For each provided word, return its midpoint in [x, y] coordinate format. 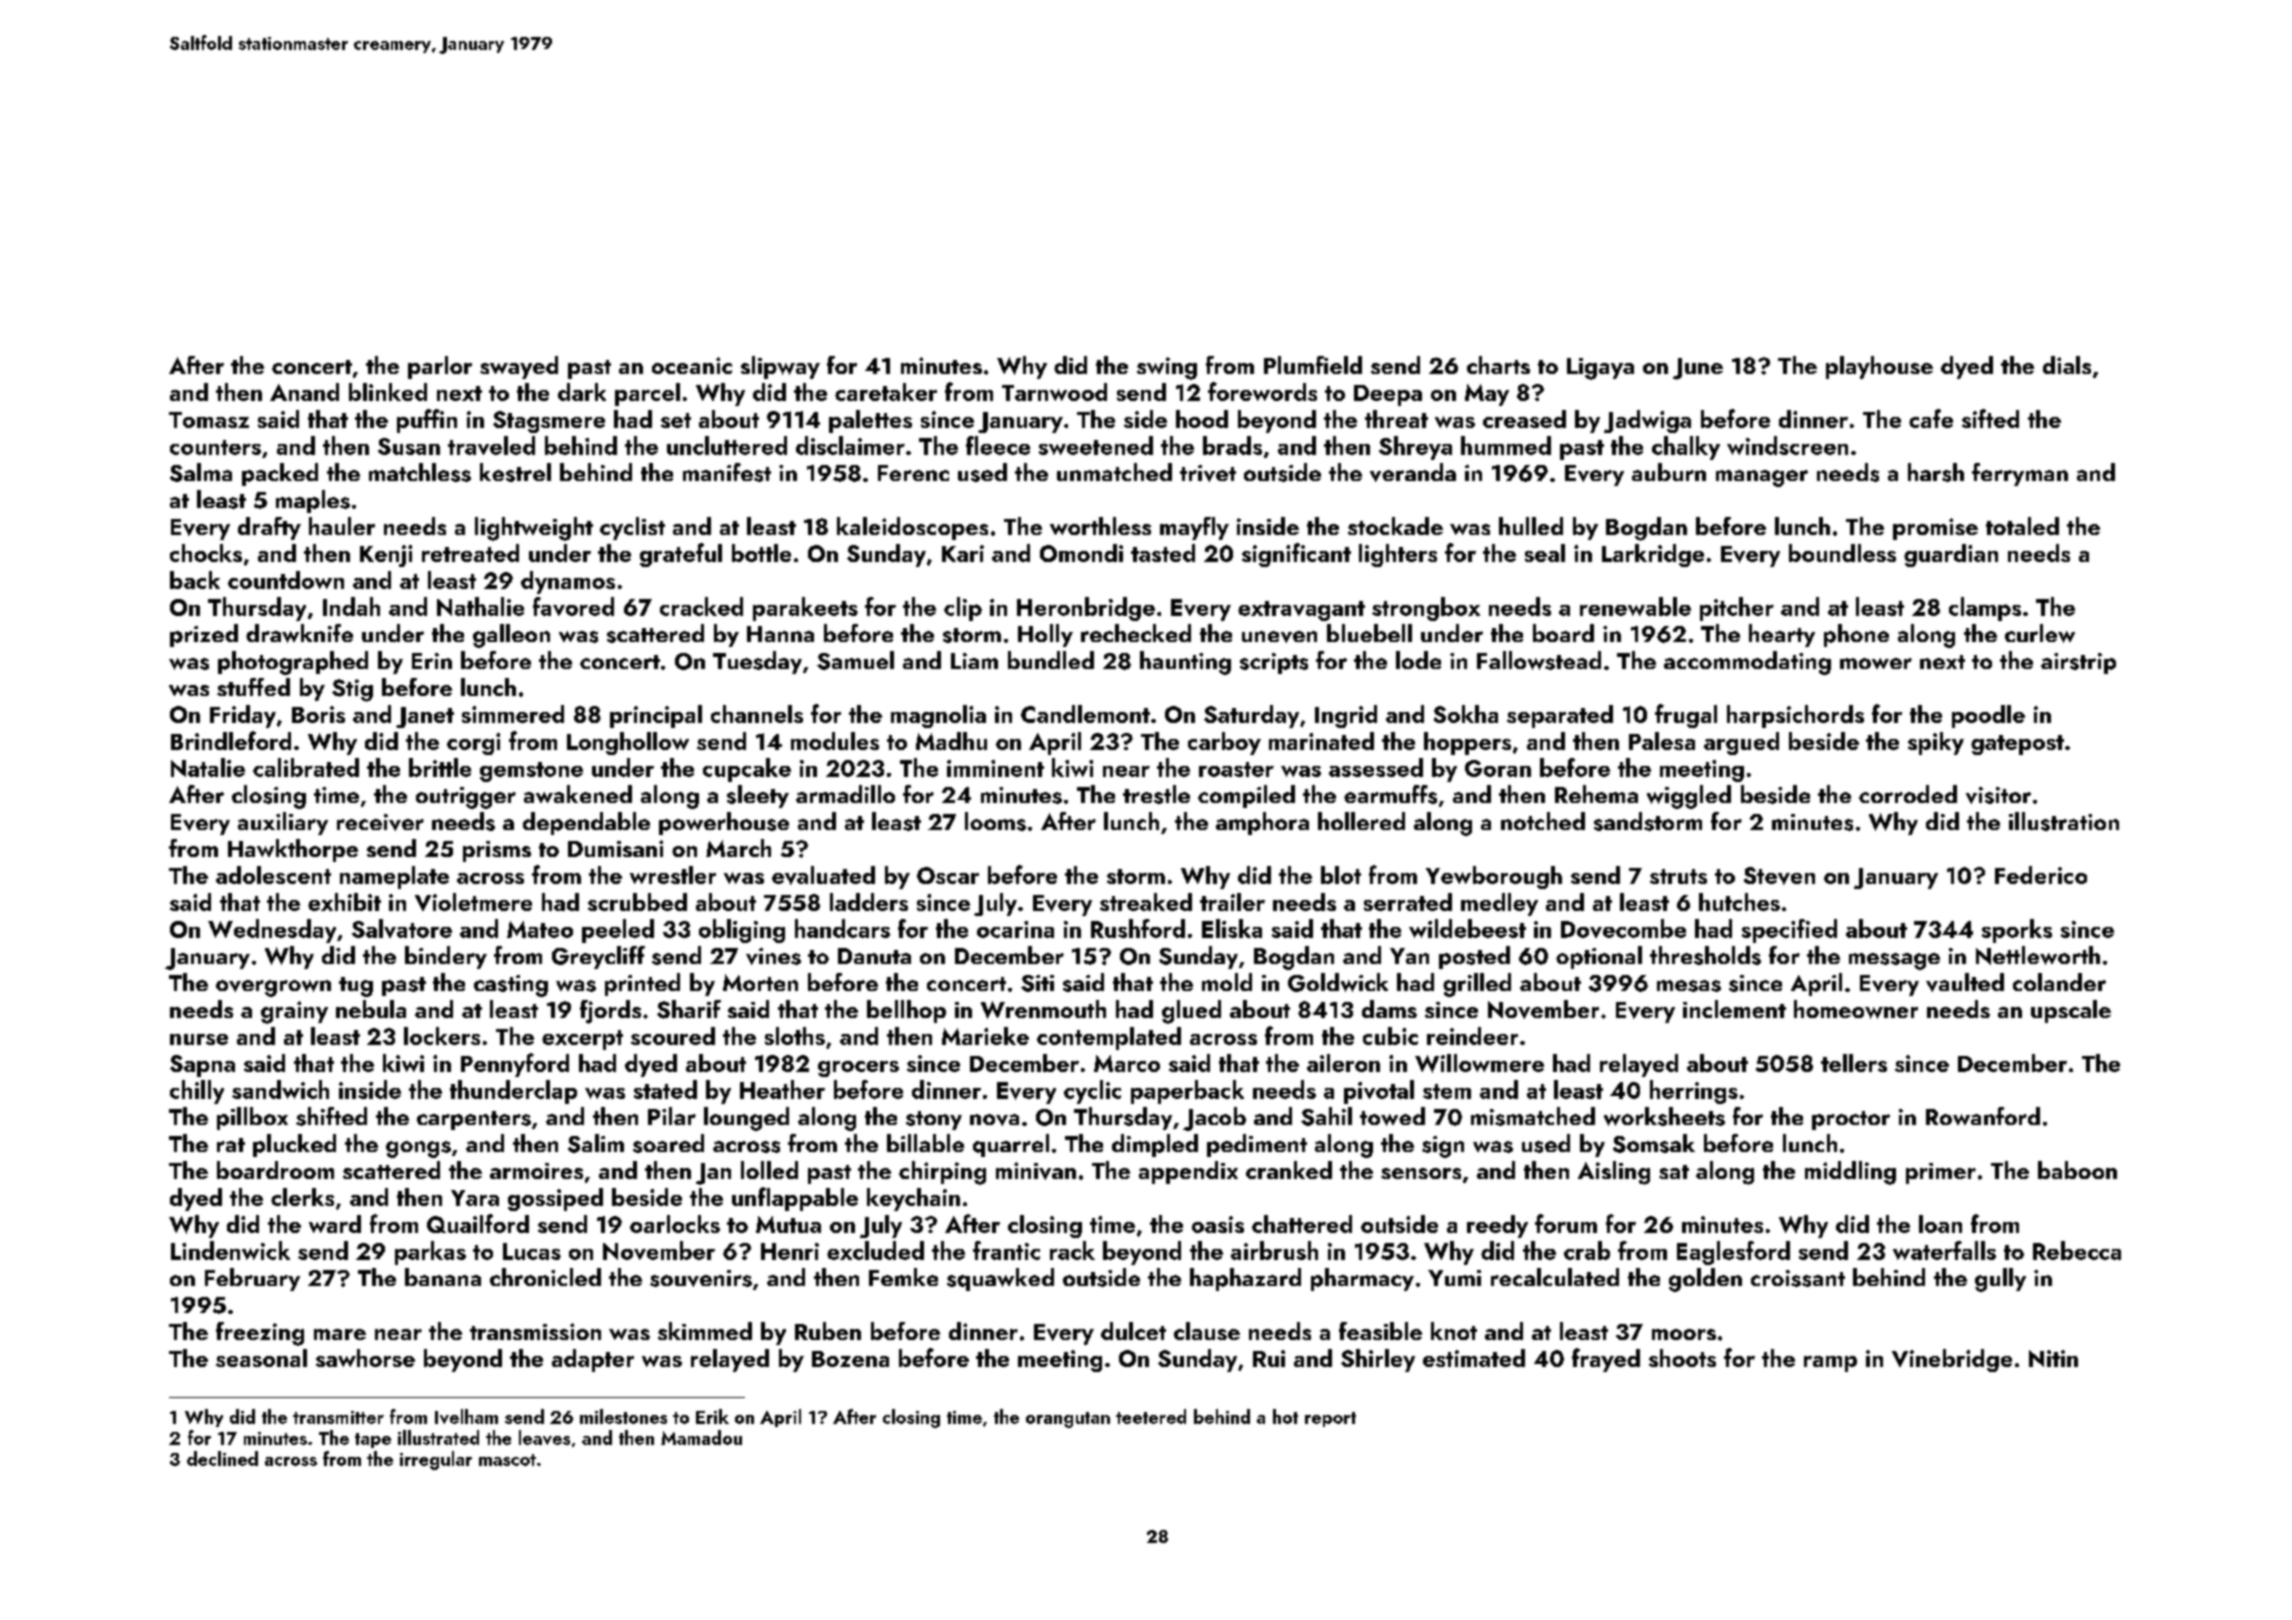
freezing [260, 1334]
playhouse [1879, 367]
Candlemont [1085, 714]
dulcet [1133, 1331]
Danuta [874, 956]
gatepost [2017, 745]
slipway [780, 367]
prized [204, 635]
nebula [371, 1009]
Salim [596, 1143]
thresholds [1705, 955]
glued [1191, 1012]
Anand [304, 392]
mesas [1689, 986]
